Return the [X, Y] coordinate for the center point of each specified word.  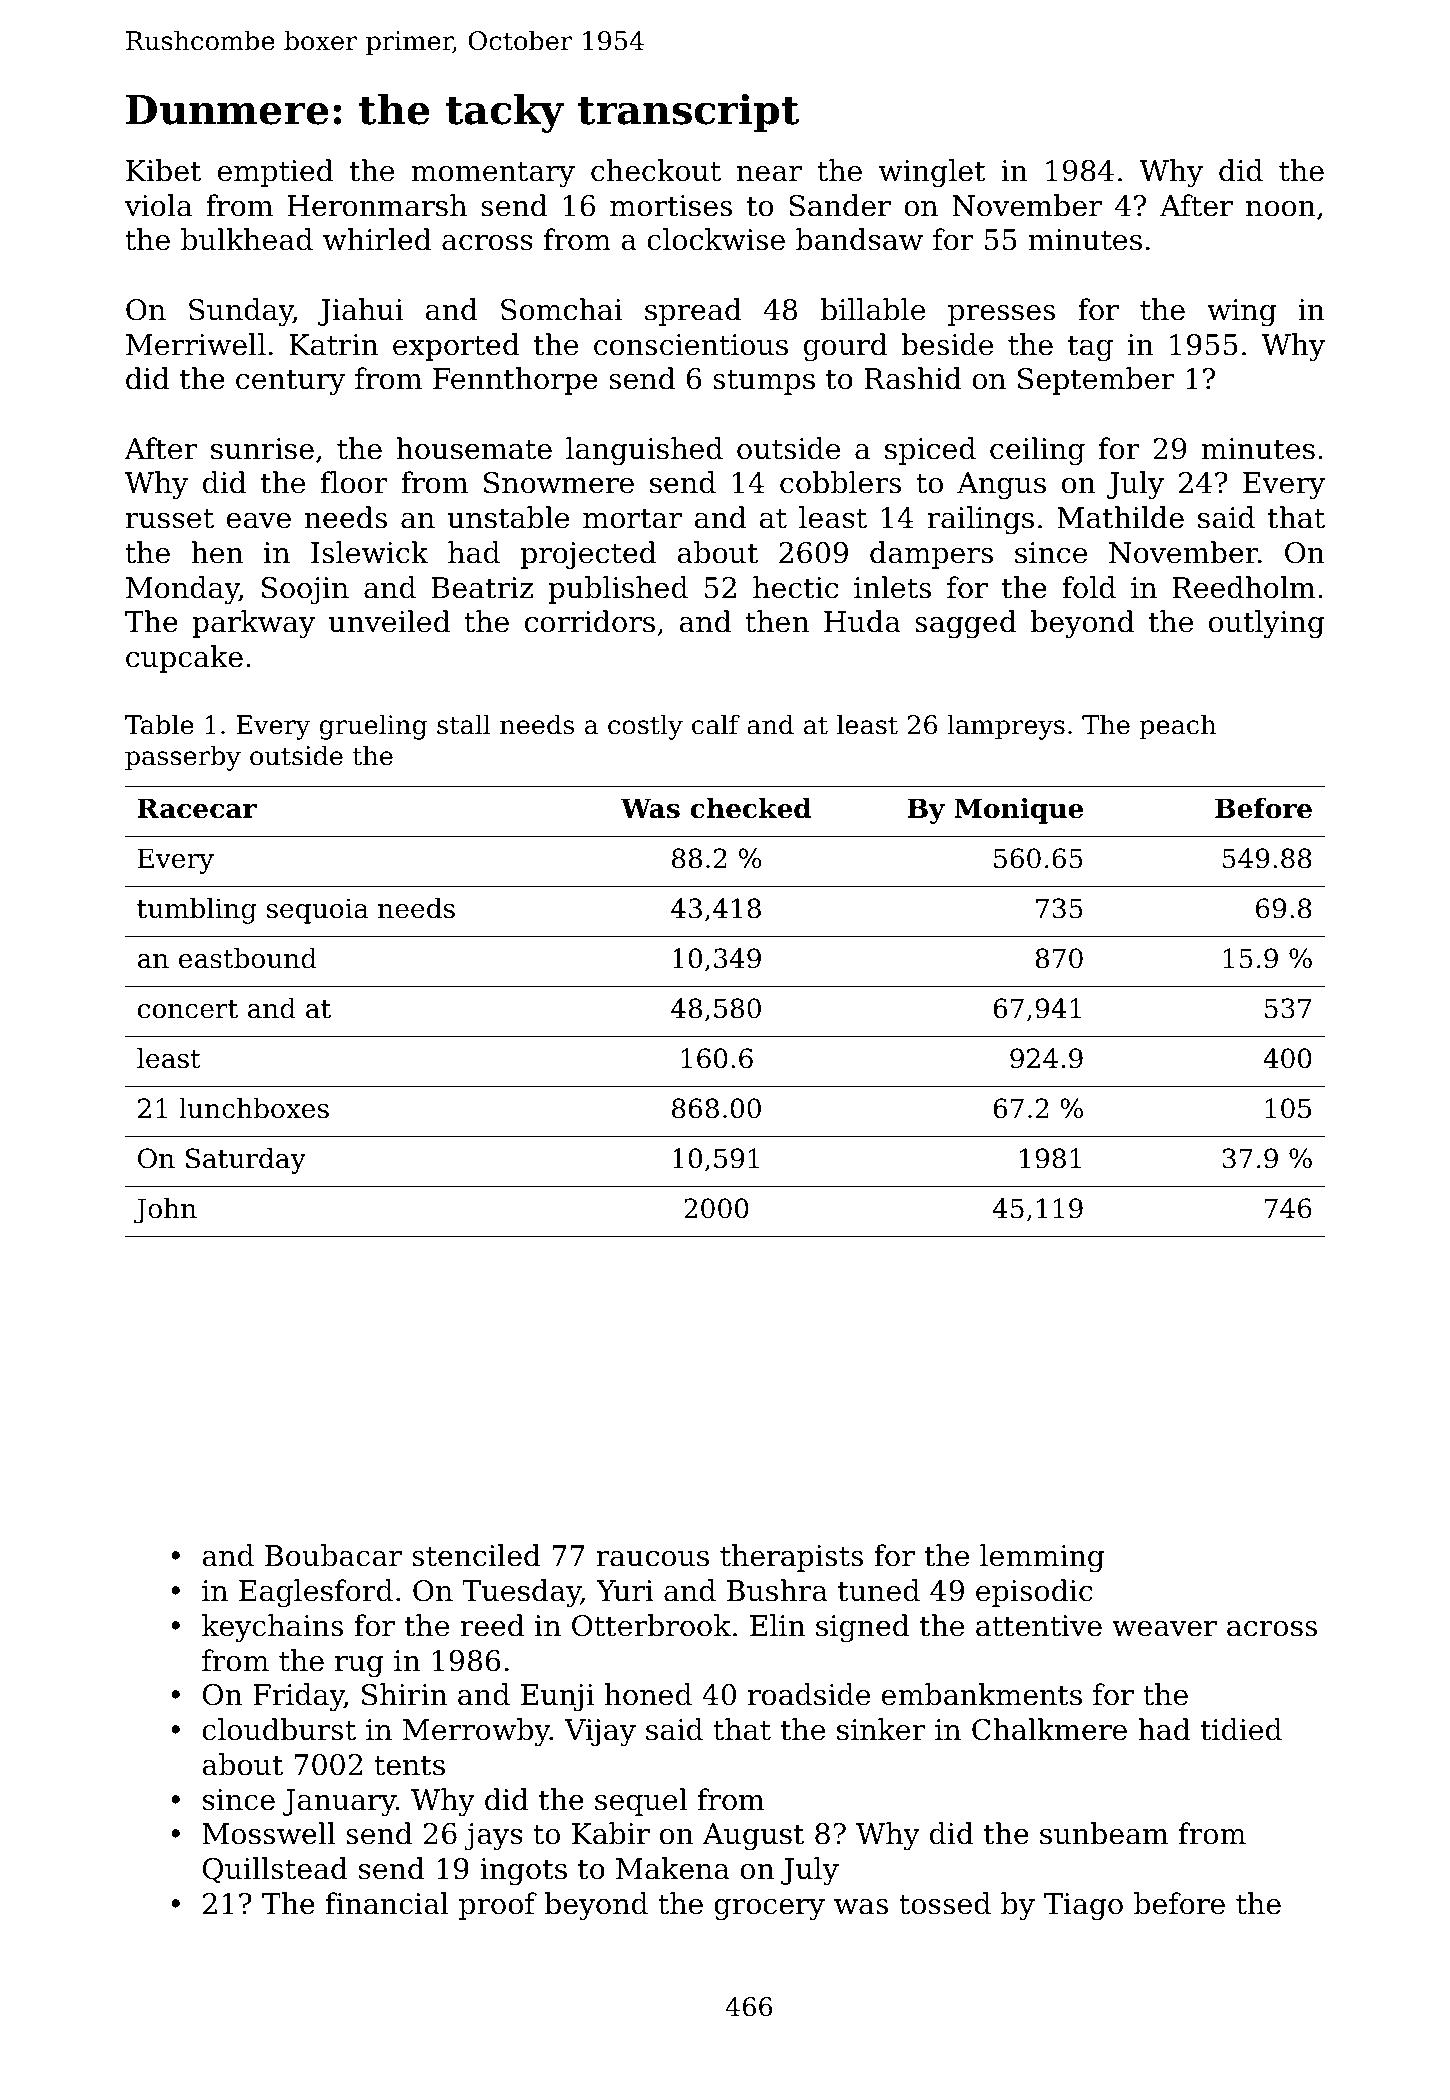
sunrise [262, 449]
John [165, 1211]
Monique [1019, 811]
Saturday [246, 1161]
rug [359, 1667]
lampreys [1006, 727]
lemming [1042, 1558]
